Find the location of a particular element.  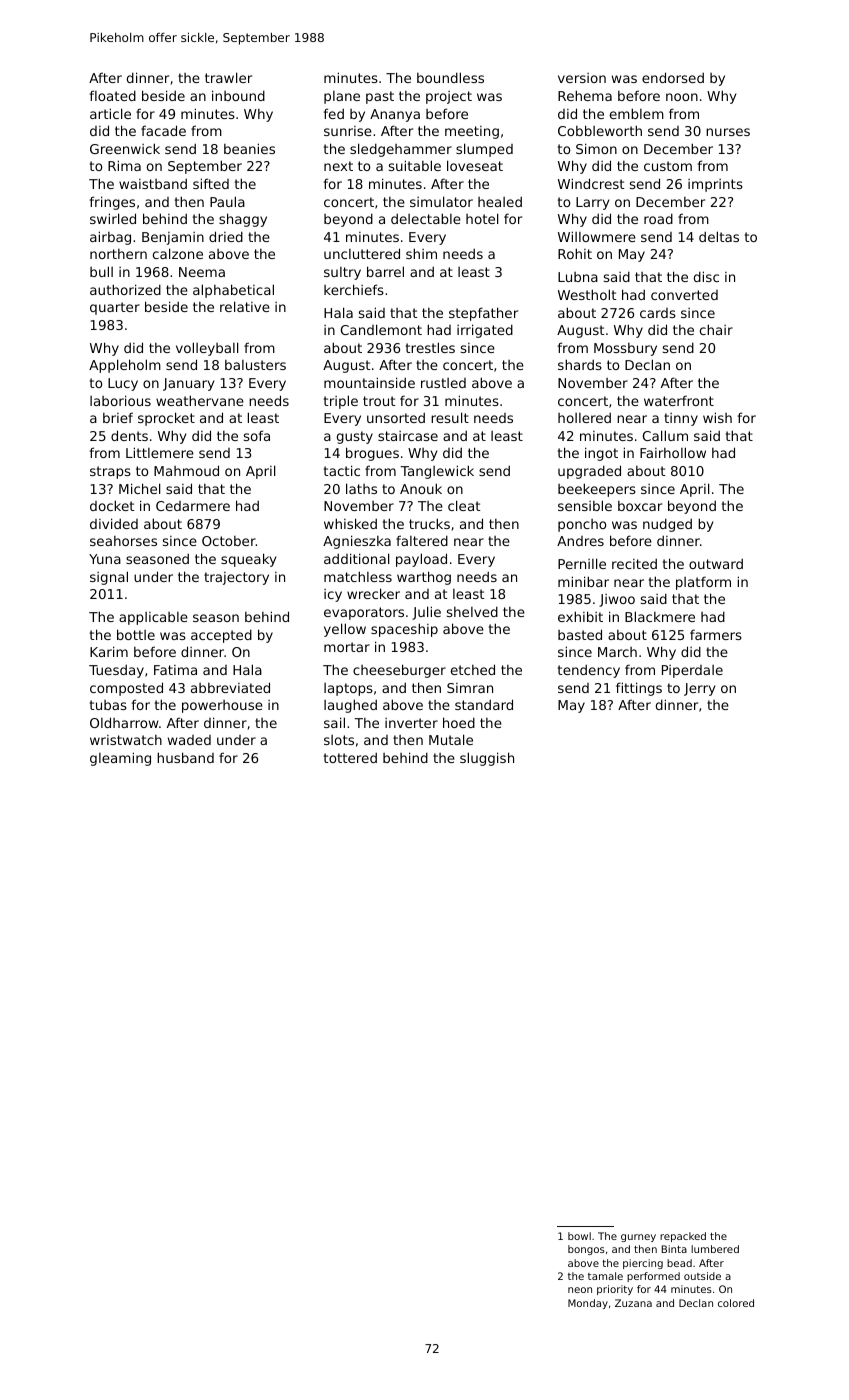

gleaming is located at coordinates (120, 759).
